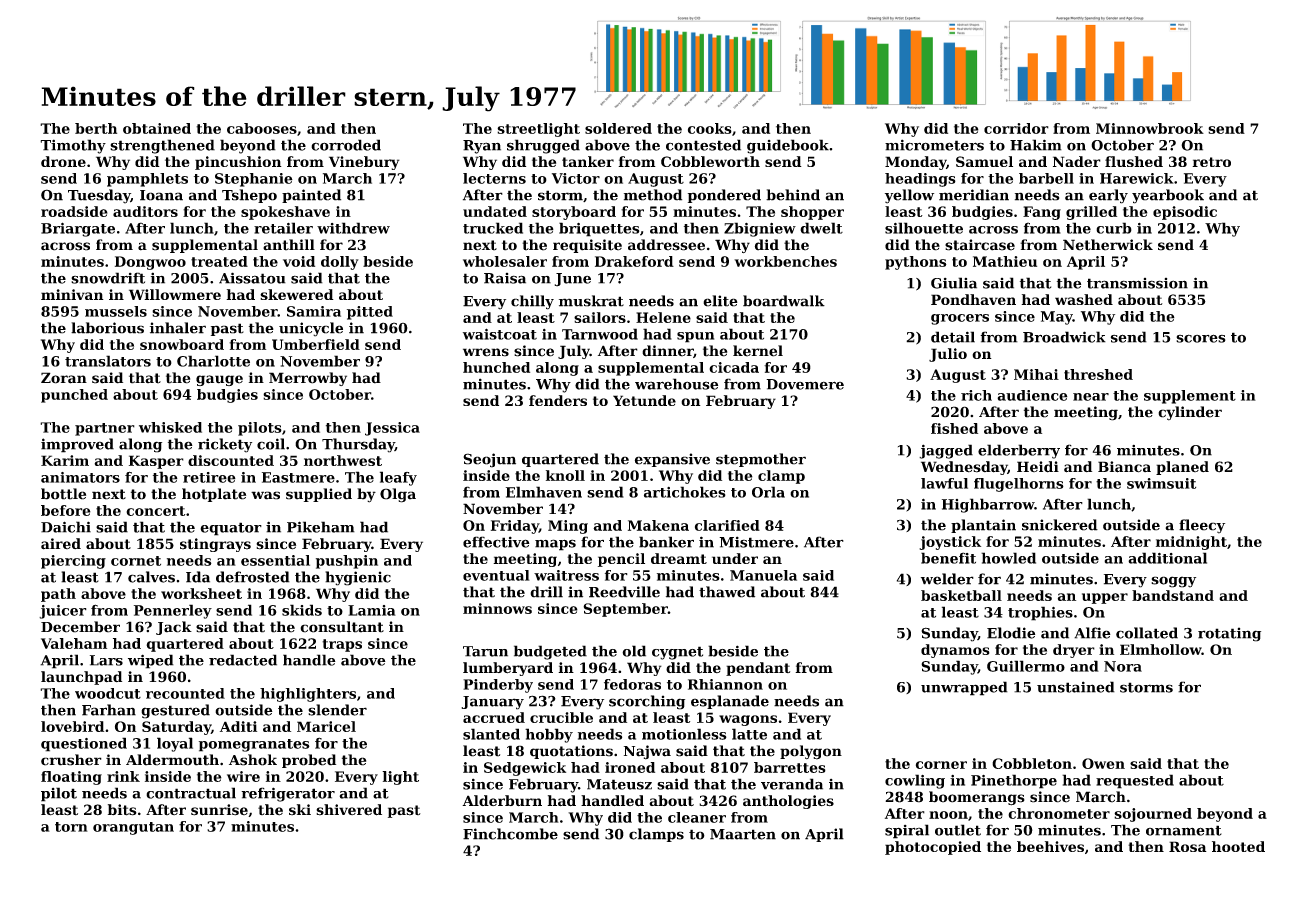 The image size is (1308, 924). Describe the element at coordinates (618, 128) in the document. I see `soldered` at that location.
